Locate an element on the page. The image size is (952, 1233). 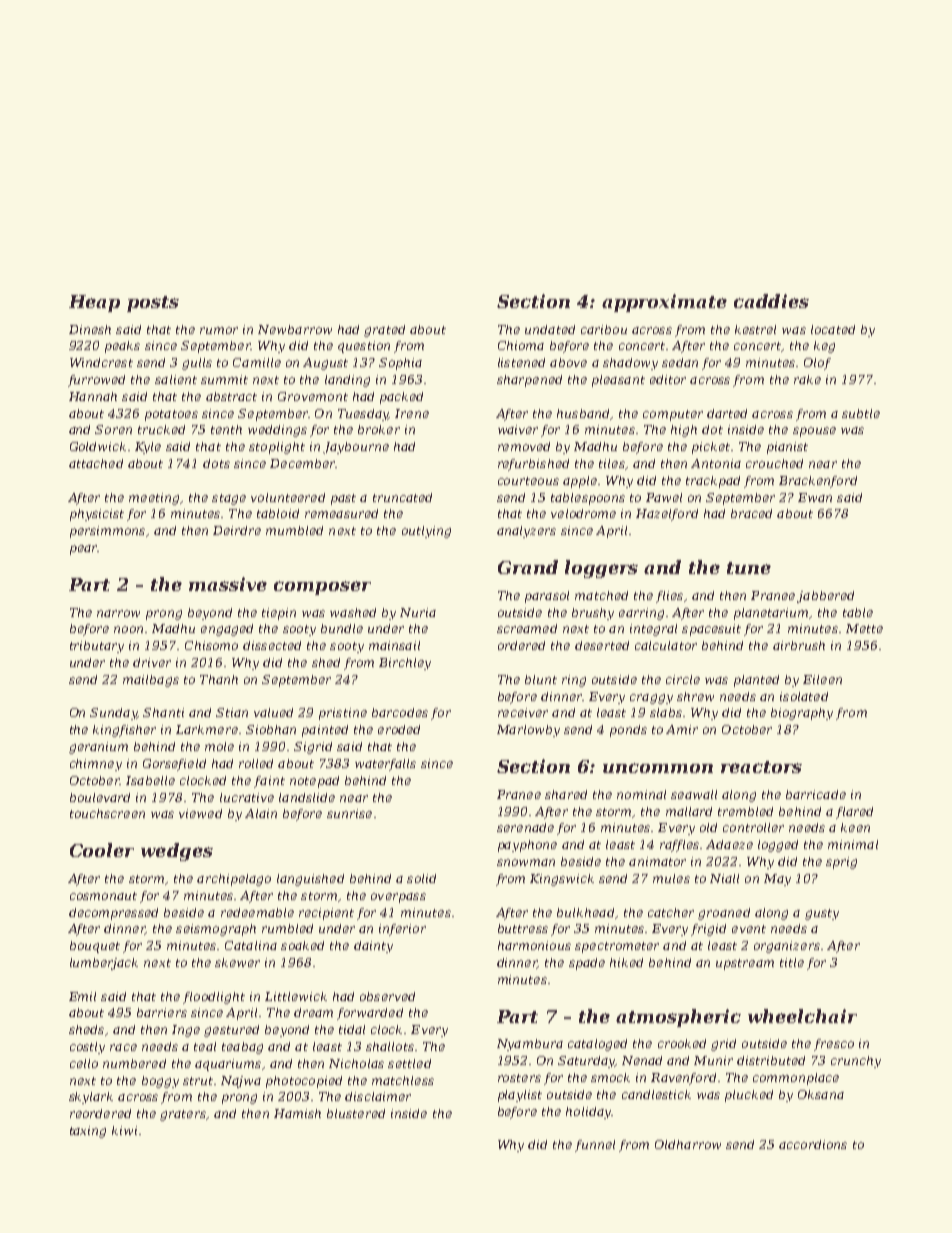
Ewan is located at coordinates (815, 497).
